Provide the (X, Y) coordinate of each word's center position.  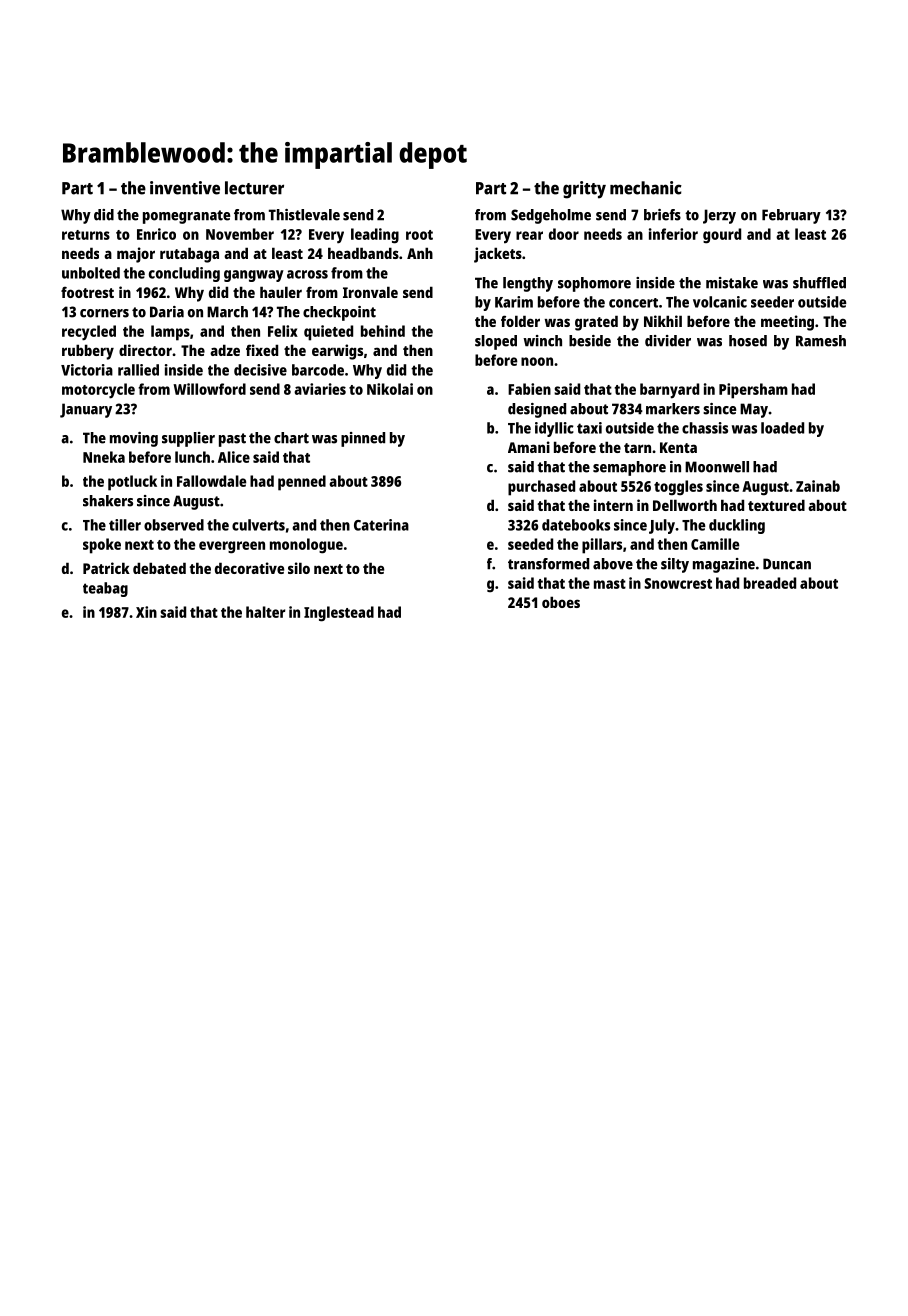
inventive (185, 188)
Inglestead (339, 614)
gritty (584, 190)
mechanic (646, 188)
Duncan (787, 564)
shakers (108, 501)
